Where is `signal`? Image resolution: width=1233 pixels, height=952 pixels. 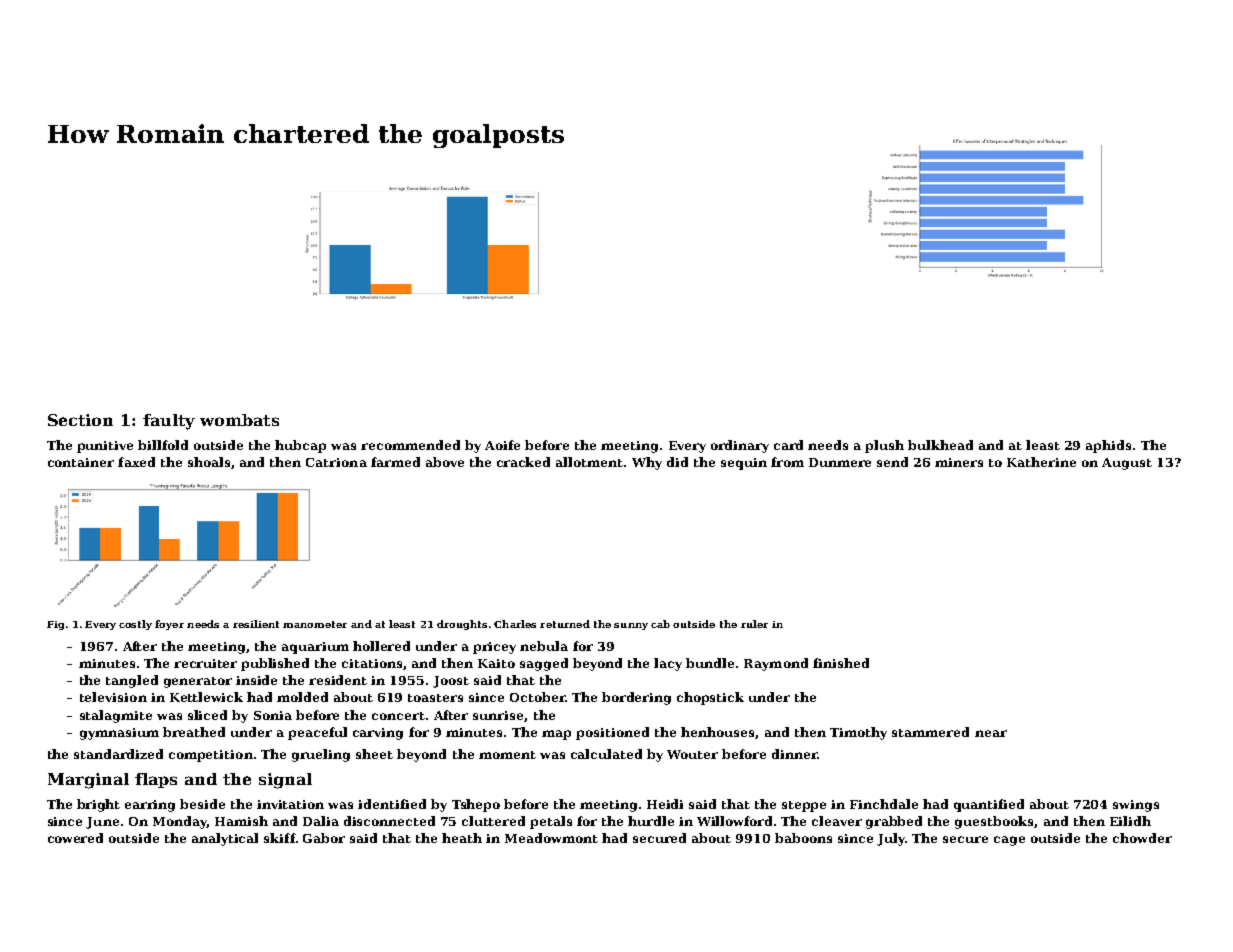
signal is located at coordinates (285, 781).
